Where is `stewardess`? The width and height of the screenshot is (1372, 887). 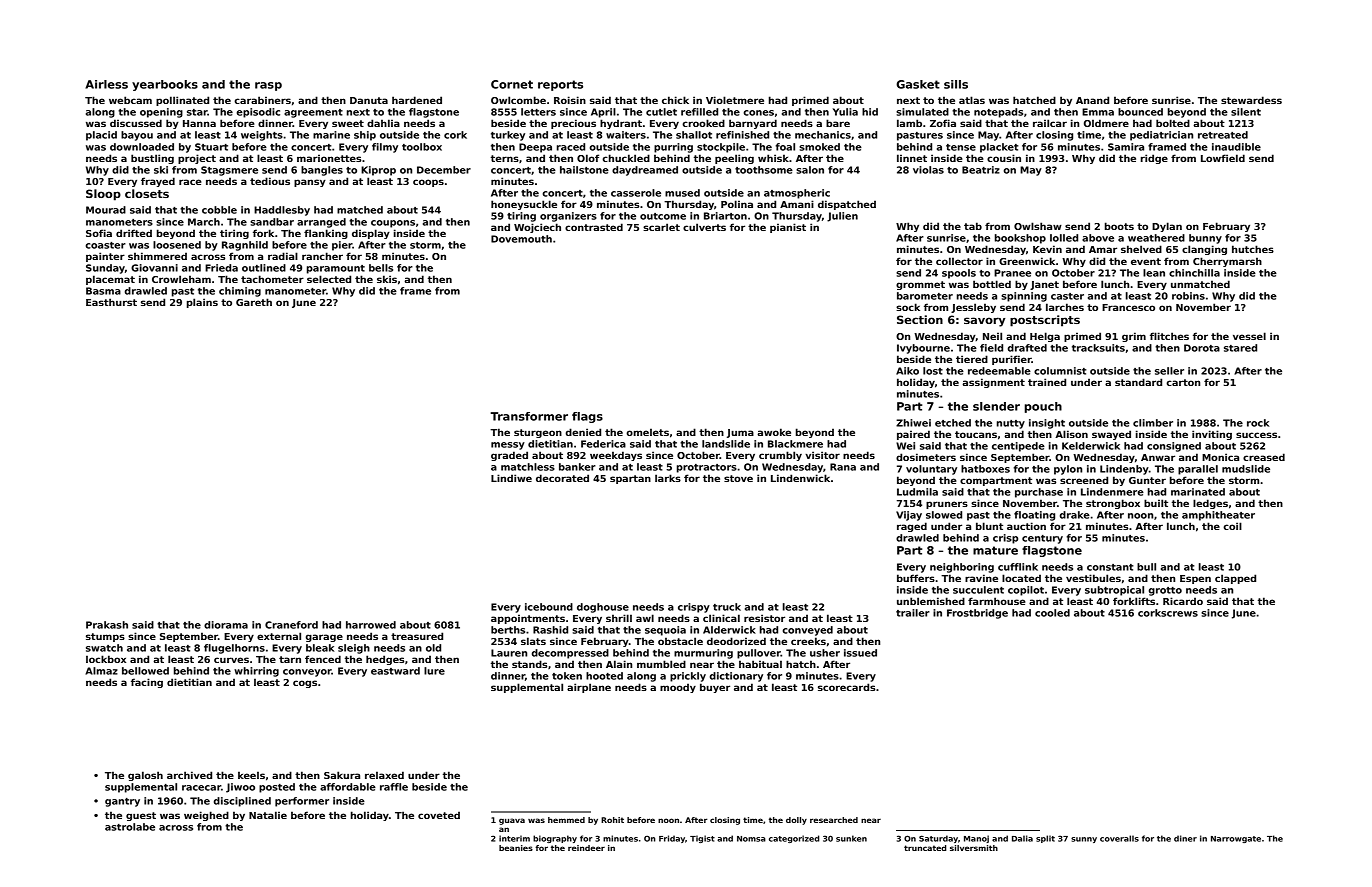
stewardess is located at coordinates (1251, 100).
